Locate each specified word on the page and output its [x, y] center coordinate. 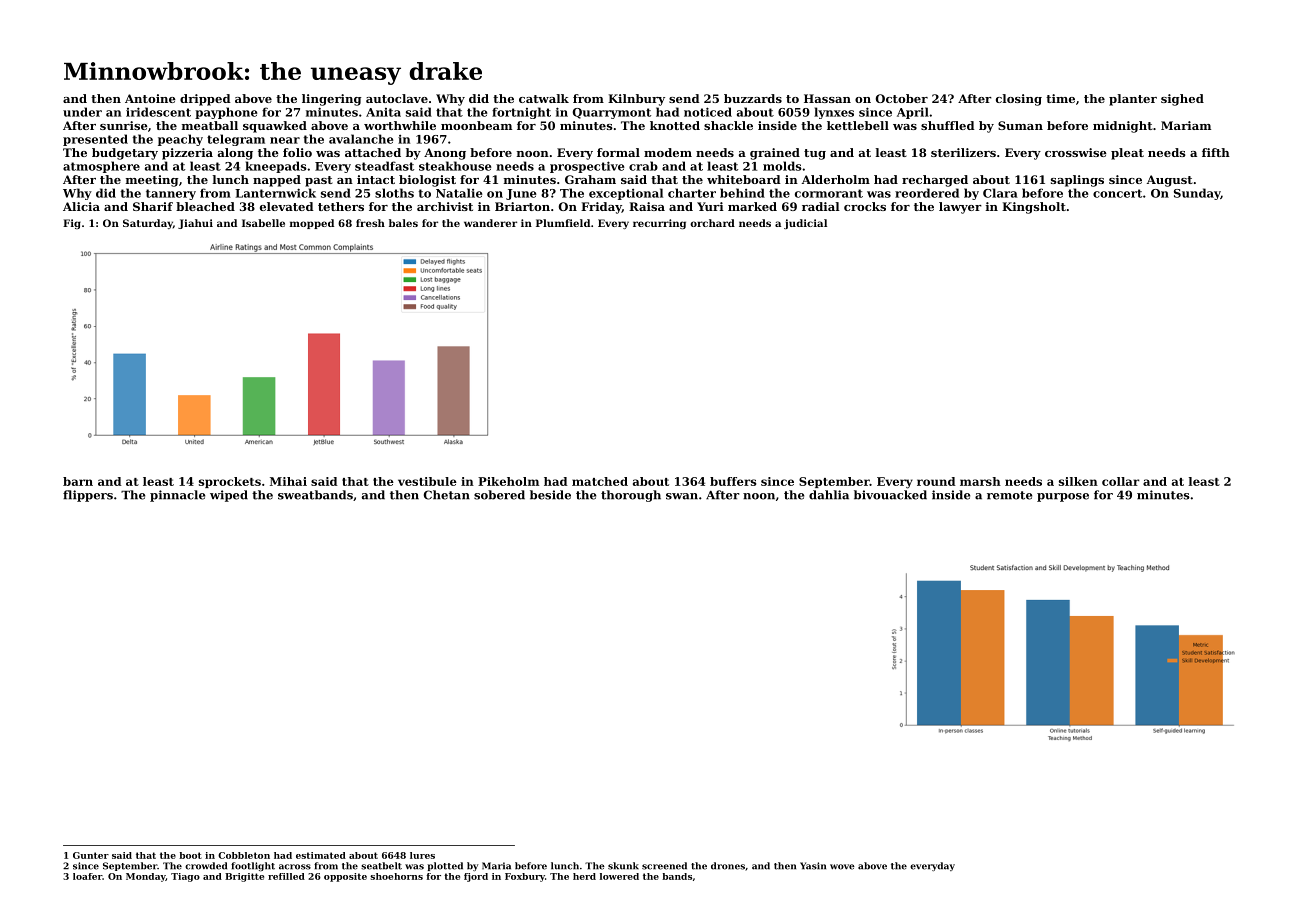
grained [775, 154]
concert [1117, 193]
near [285, 140]
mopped [312, 224]
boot [190, 855]
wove [842, 867]
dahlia [829, 495]
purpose [1063, 497]
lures [422, 855]
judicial [805, 224]
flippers [88, 496]
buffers [733, 481]
